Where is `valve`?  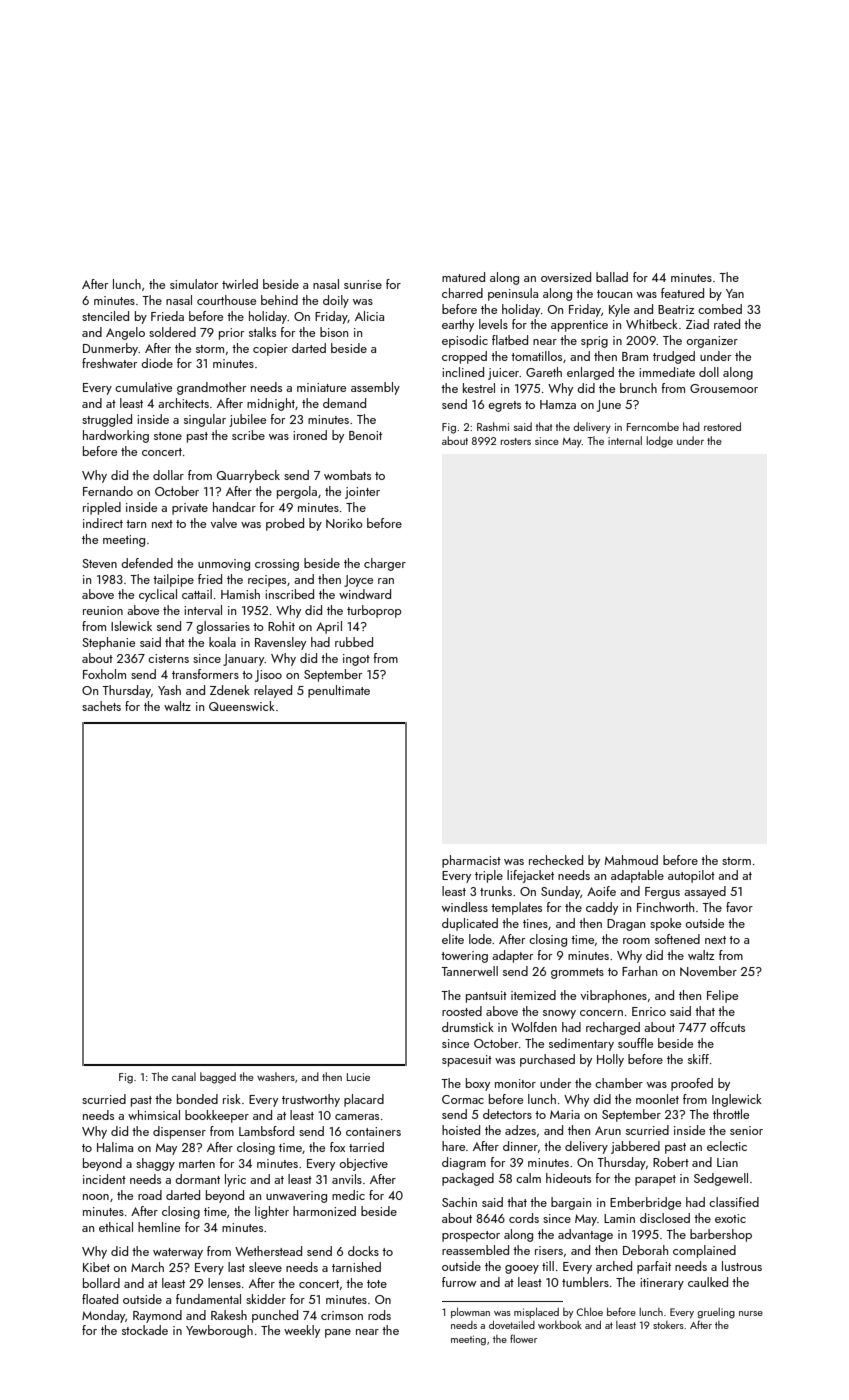
valve is located at coordinates (224, 523).
